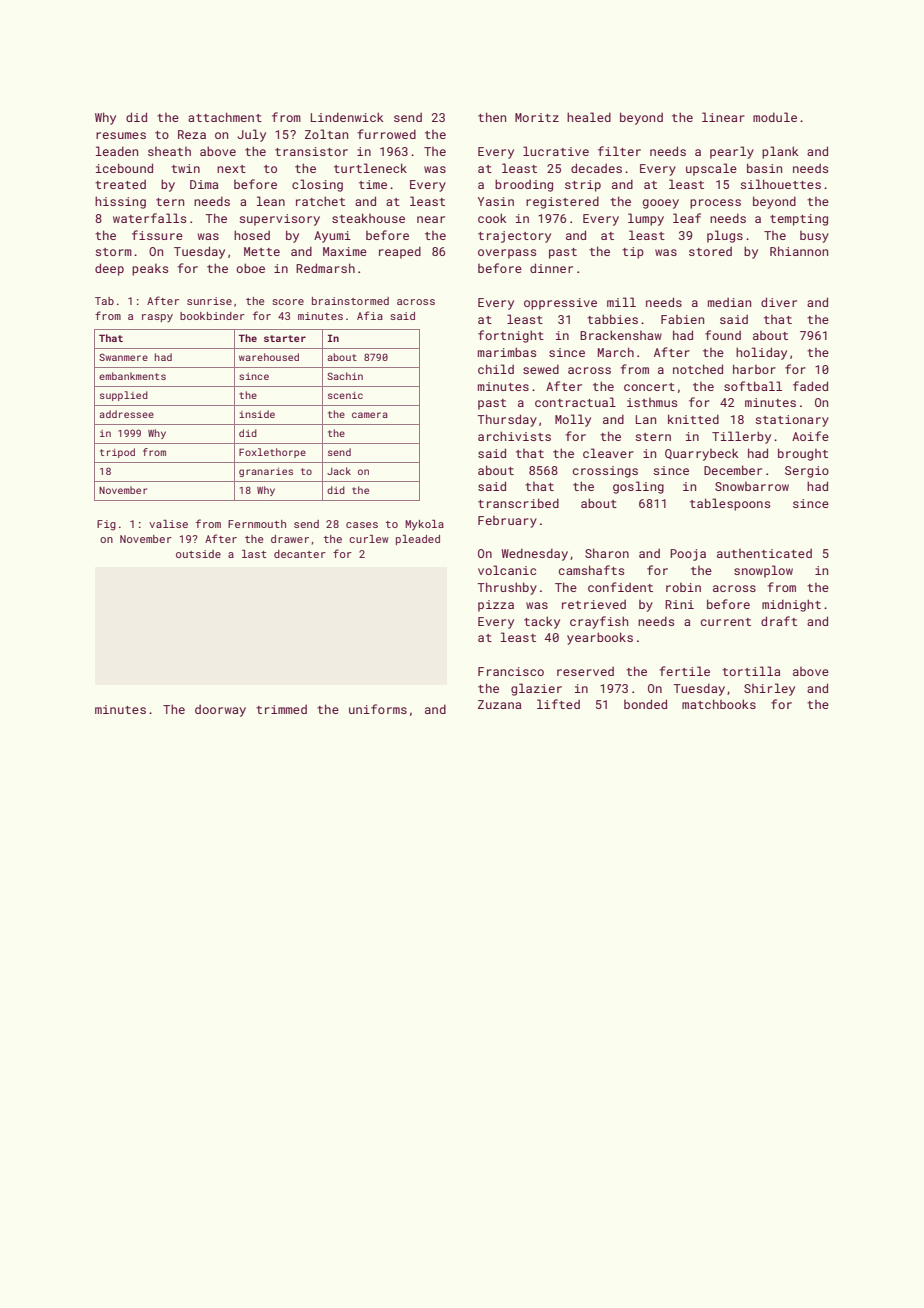 The image size is (924, 1308). What do you see at coordinates (524, 185) in the screenshot?
I see `brooding` at bounding box center [524, 185].
